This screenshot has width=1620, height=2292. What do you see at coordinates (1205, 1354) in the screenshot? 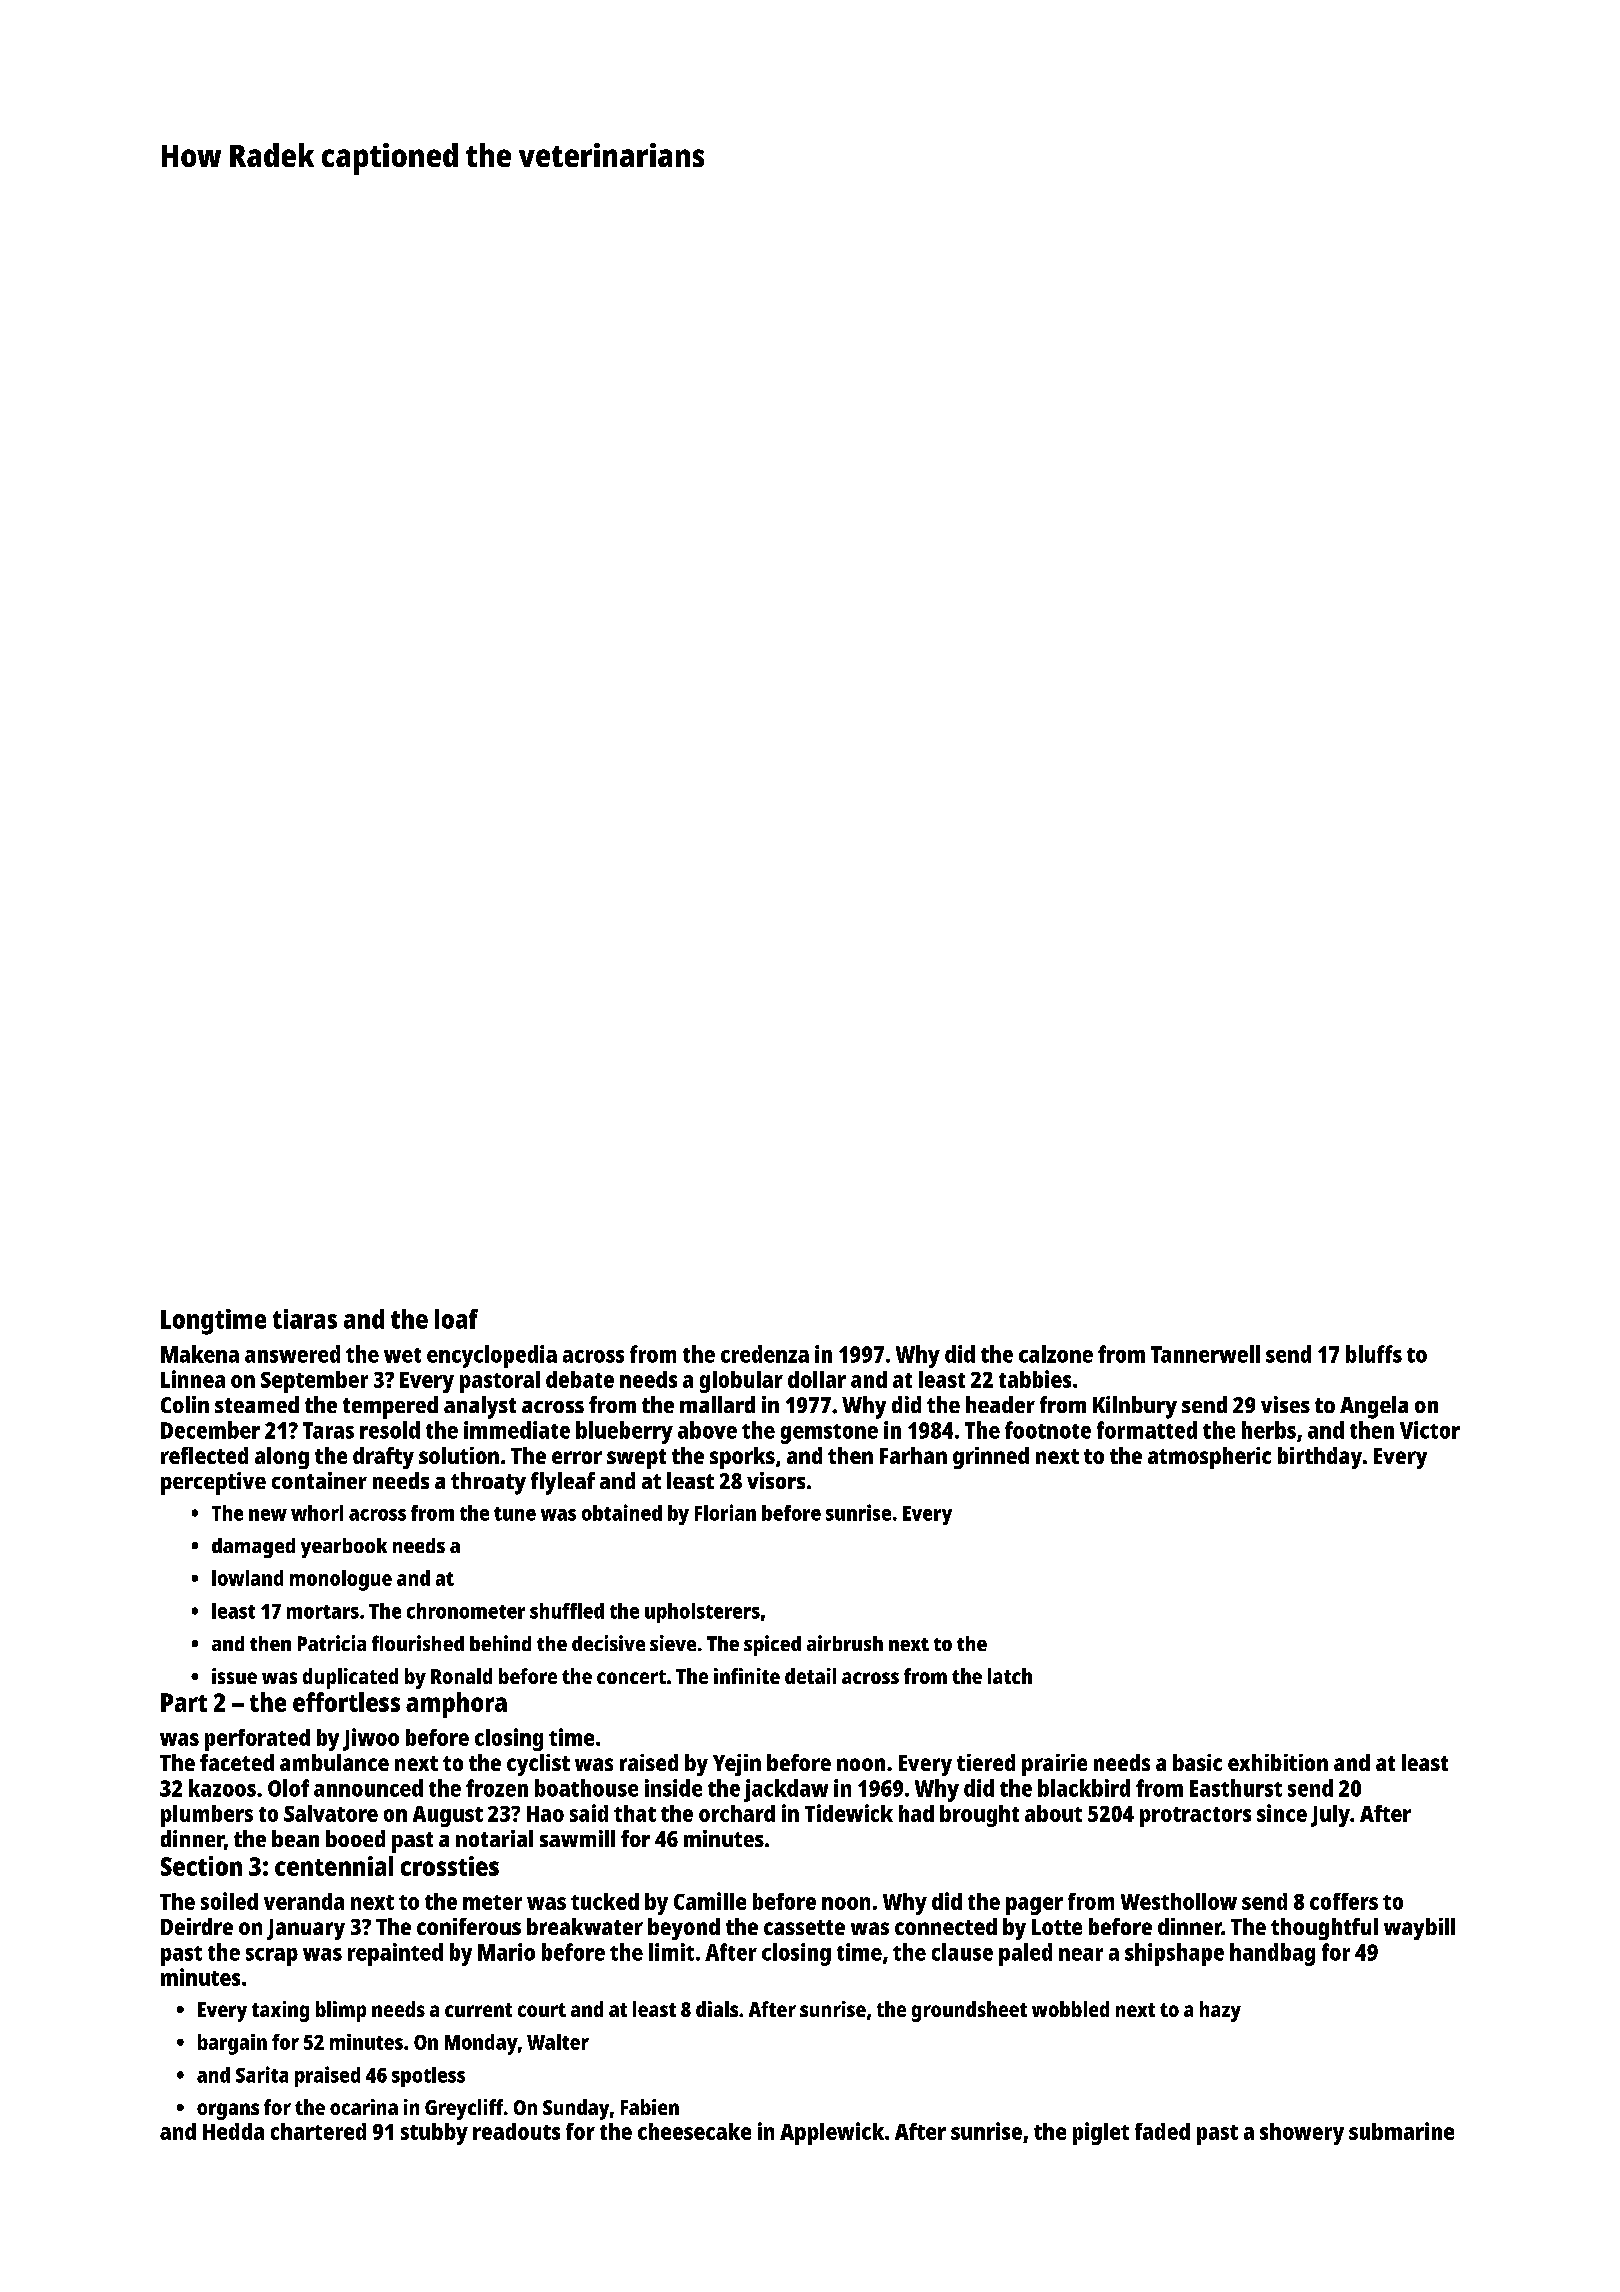
I see `Tannerwell` at bounding box center [1205, 1354].
